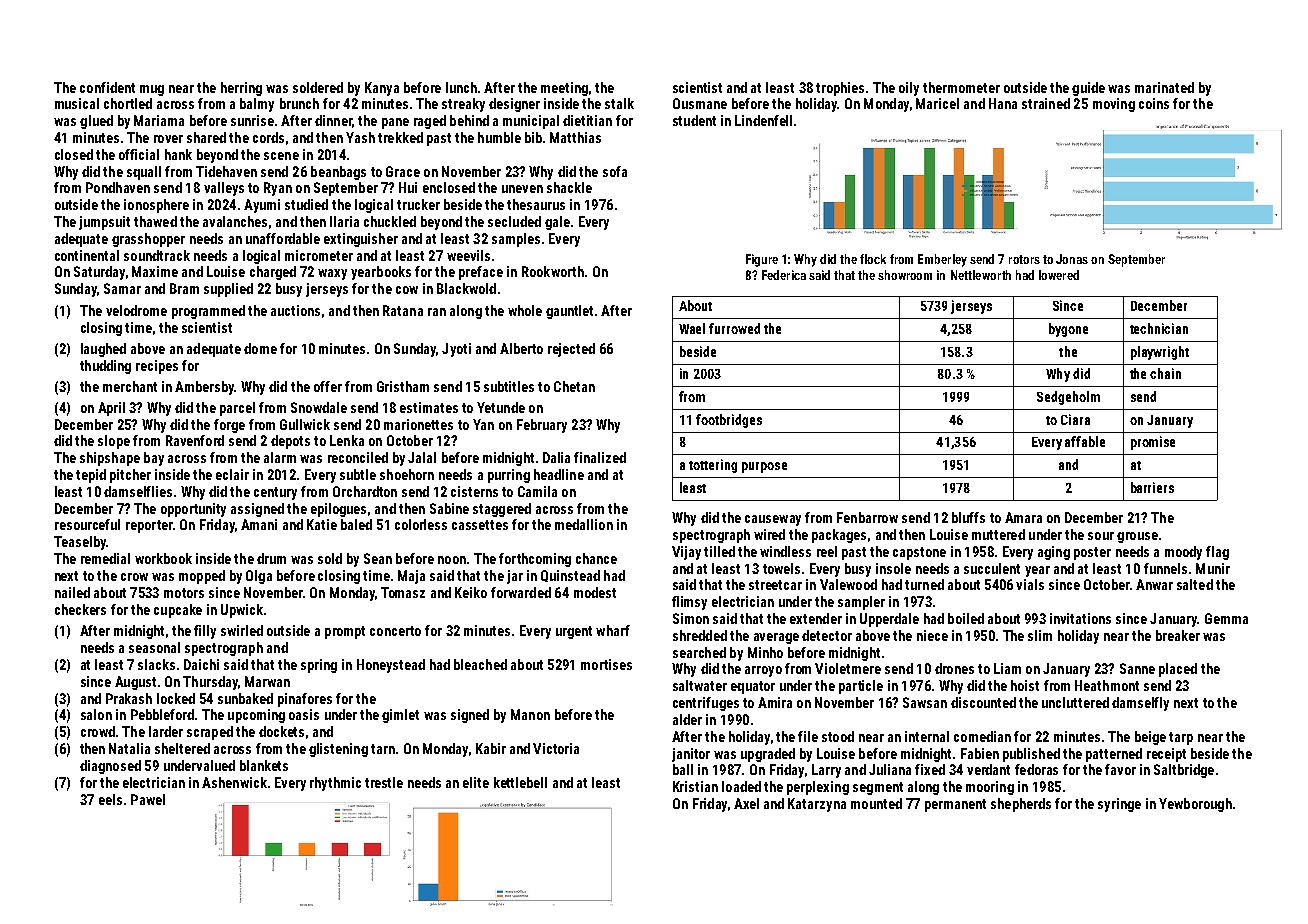  Describe the element at coordinates (1159, 328) in the screenshot. I see `technician` at that location.
